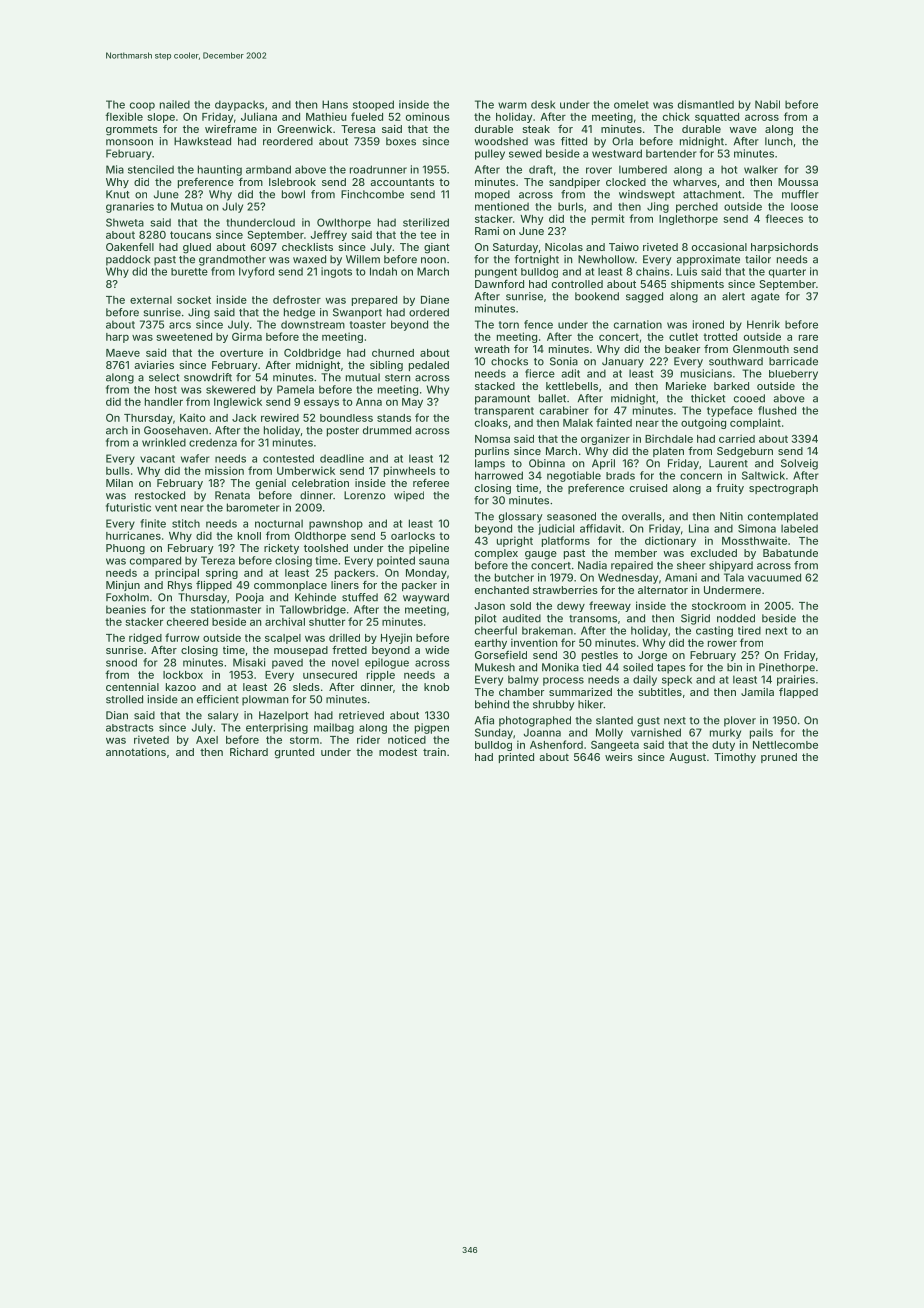  Describe the element at coordinates (259, 116) in the screenshot. I see `Juliana` at that location.
